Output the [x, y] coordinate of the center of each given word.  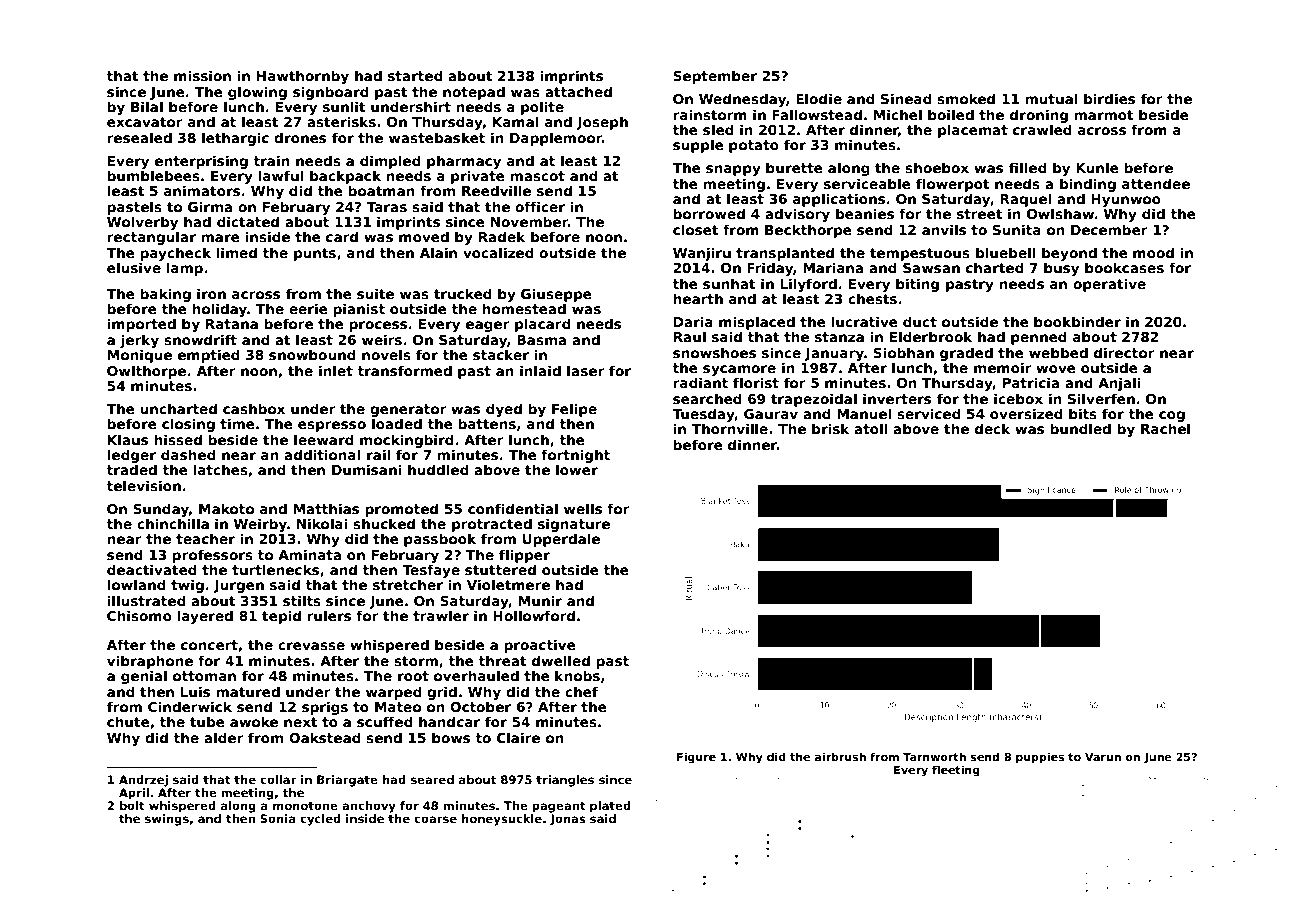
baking [165, 295]
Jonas [568, 820]
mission [202, 75]
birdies [1109, 98]
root [413, 676]
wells [583, 508]
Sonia [278, 818]
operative [1109, 285]
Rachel [1165, 428]
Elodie [819, 98]
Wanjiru [702, 254]
